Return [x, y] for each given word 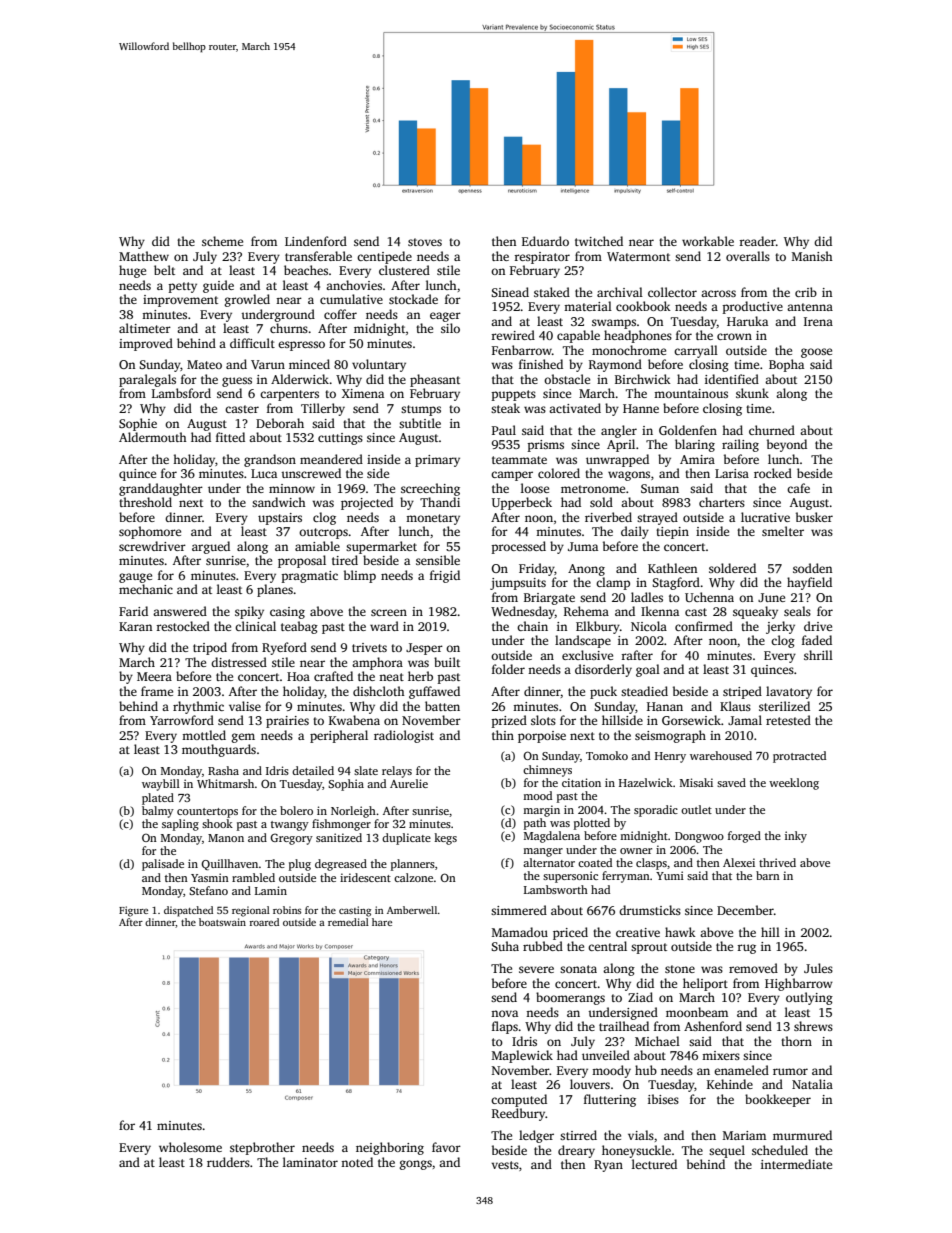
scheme [222, 241]
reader [758, 241]
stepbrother [262, 1148]
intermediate [796, 1164]
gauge [135, 578]
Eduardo [545, 241]
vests [505, 1165]
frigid [445, 576]
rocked [773, 473]
